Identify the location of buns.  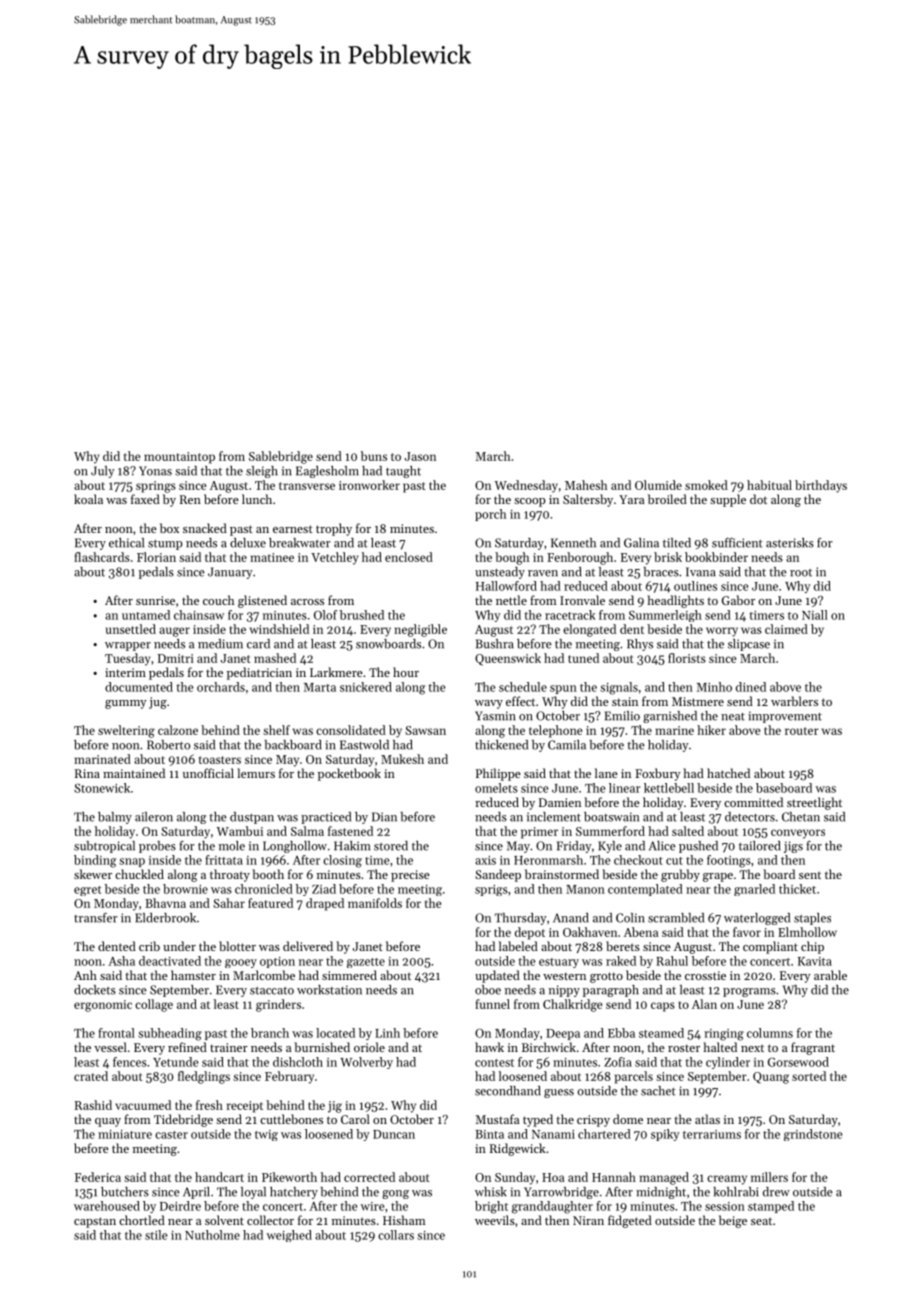
(374, 456).
